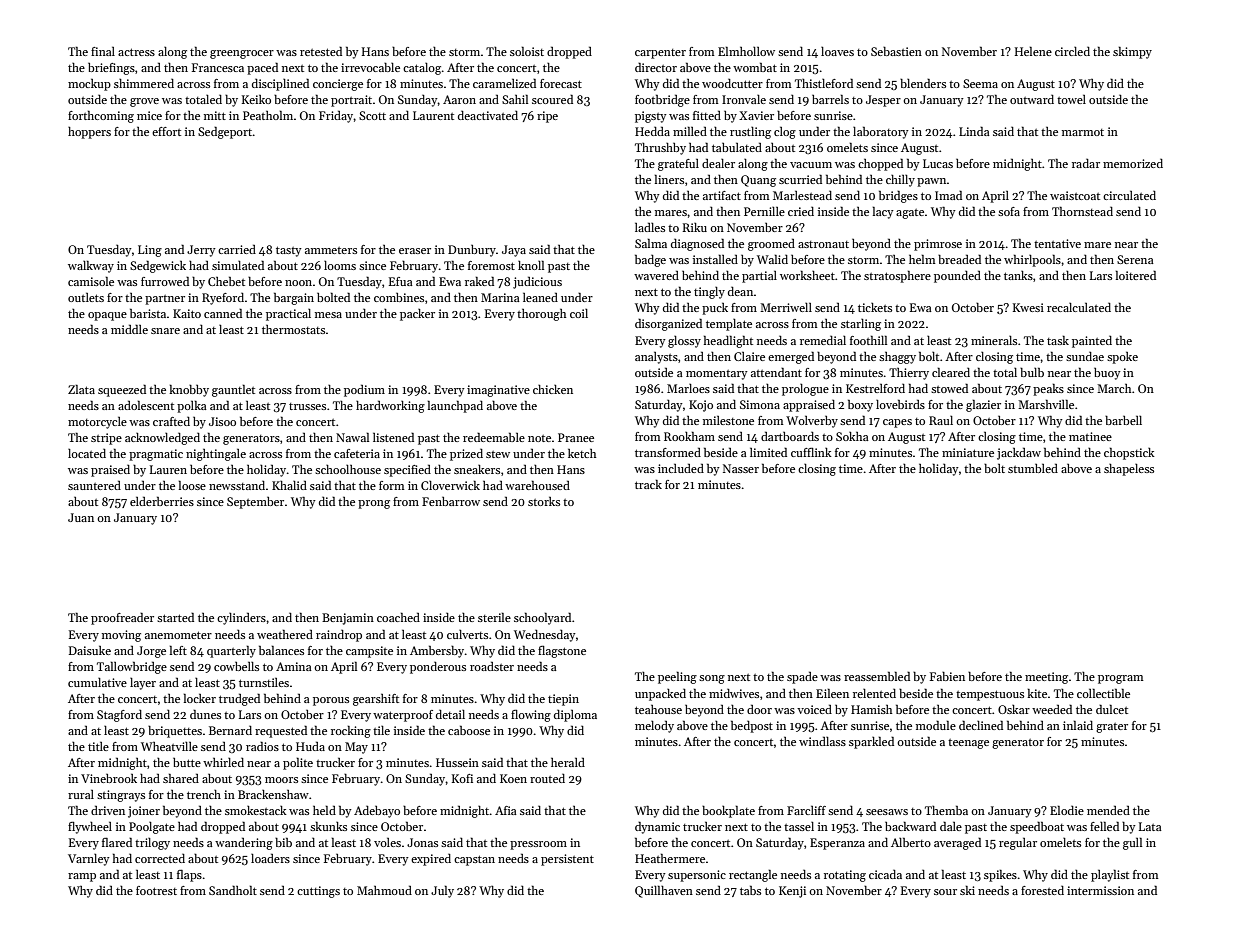 This screenshot has height=952, width=1233. Describe the element at coordinates (242, 54) in the screenshot. I see `greengrocer` at that location.
